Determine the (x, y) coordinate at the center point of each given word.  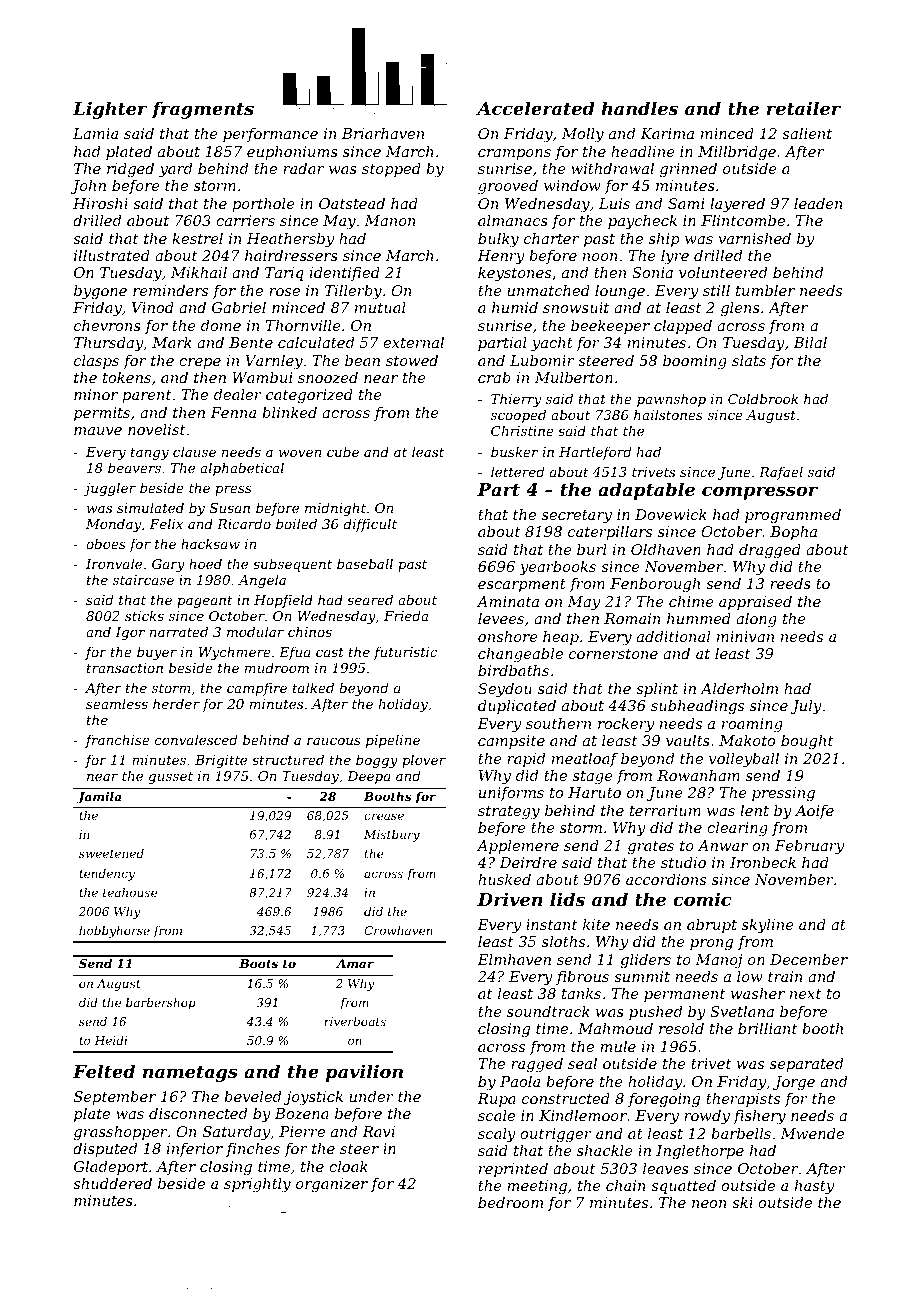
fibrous (582, 978)
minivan (745, 636)
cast (330, 652)
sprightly (257, 1185)
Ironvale (114, 563)
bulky (498, 240)
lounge (620, 292)
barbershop (161, 1004)
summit (642, 976)
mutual (380, 307)
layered (737, 205)
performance (270, 135)
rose (284, 292)
